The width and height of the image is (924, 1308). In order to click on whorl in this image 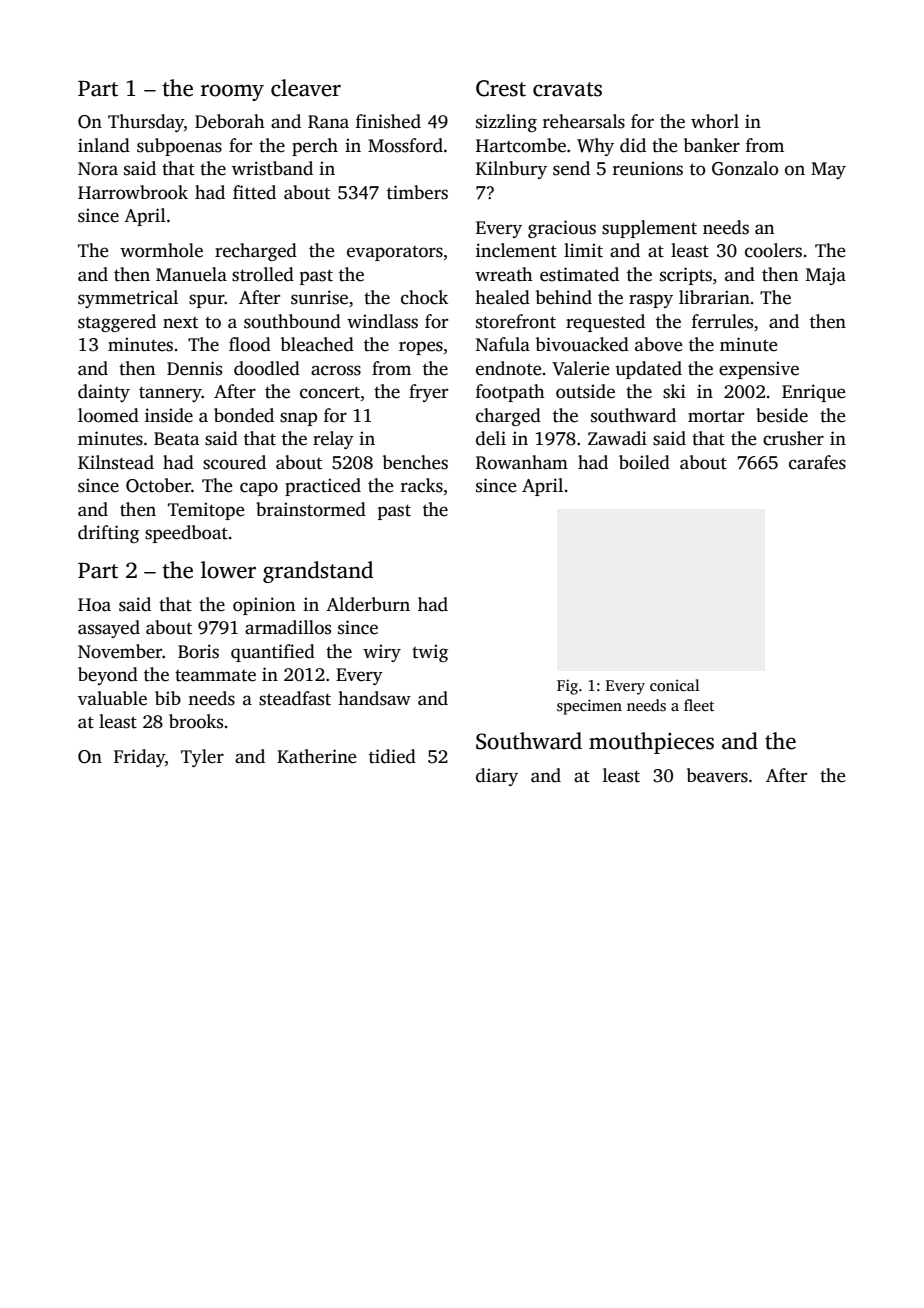, I will do `click(715, 121)`.
